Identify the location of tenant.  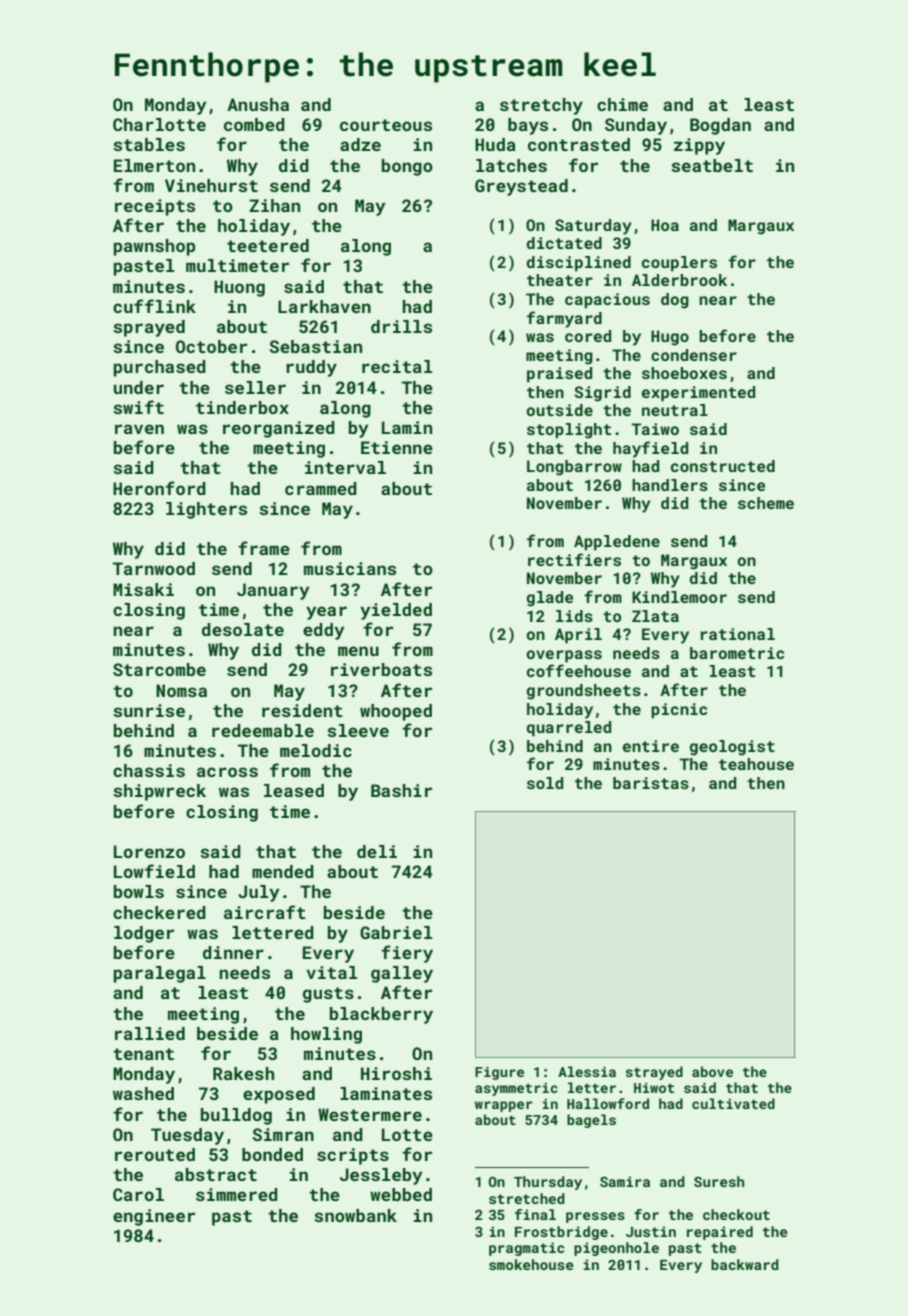
(143, 1054).
